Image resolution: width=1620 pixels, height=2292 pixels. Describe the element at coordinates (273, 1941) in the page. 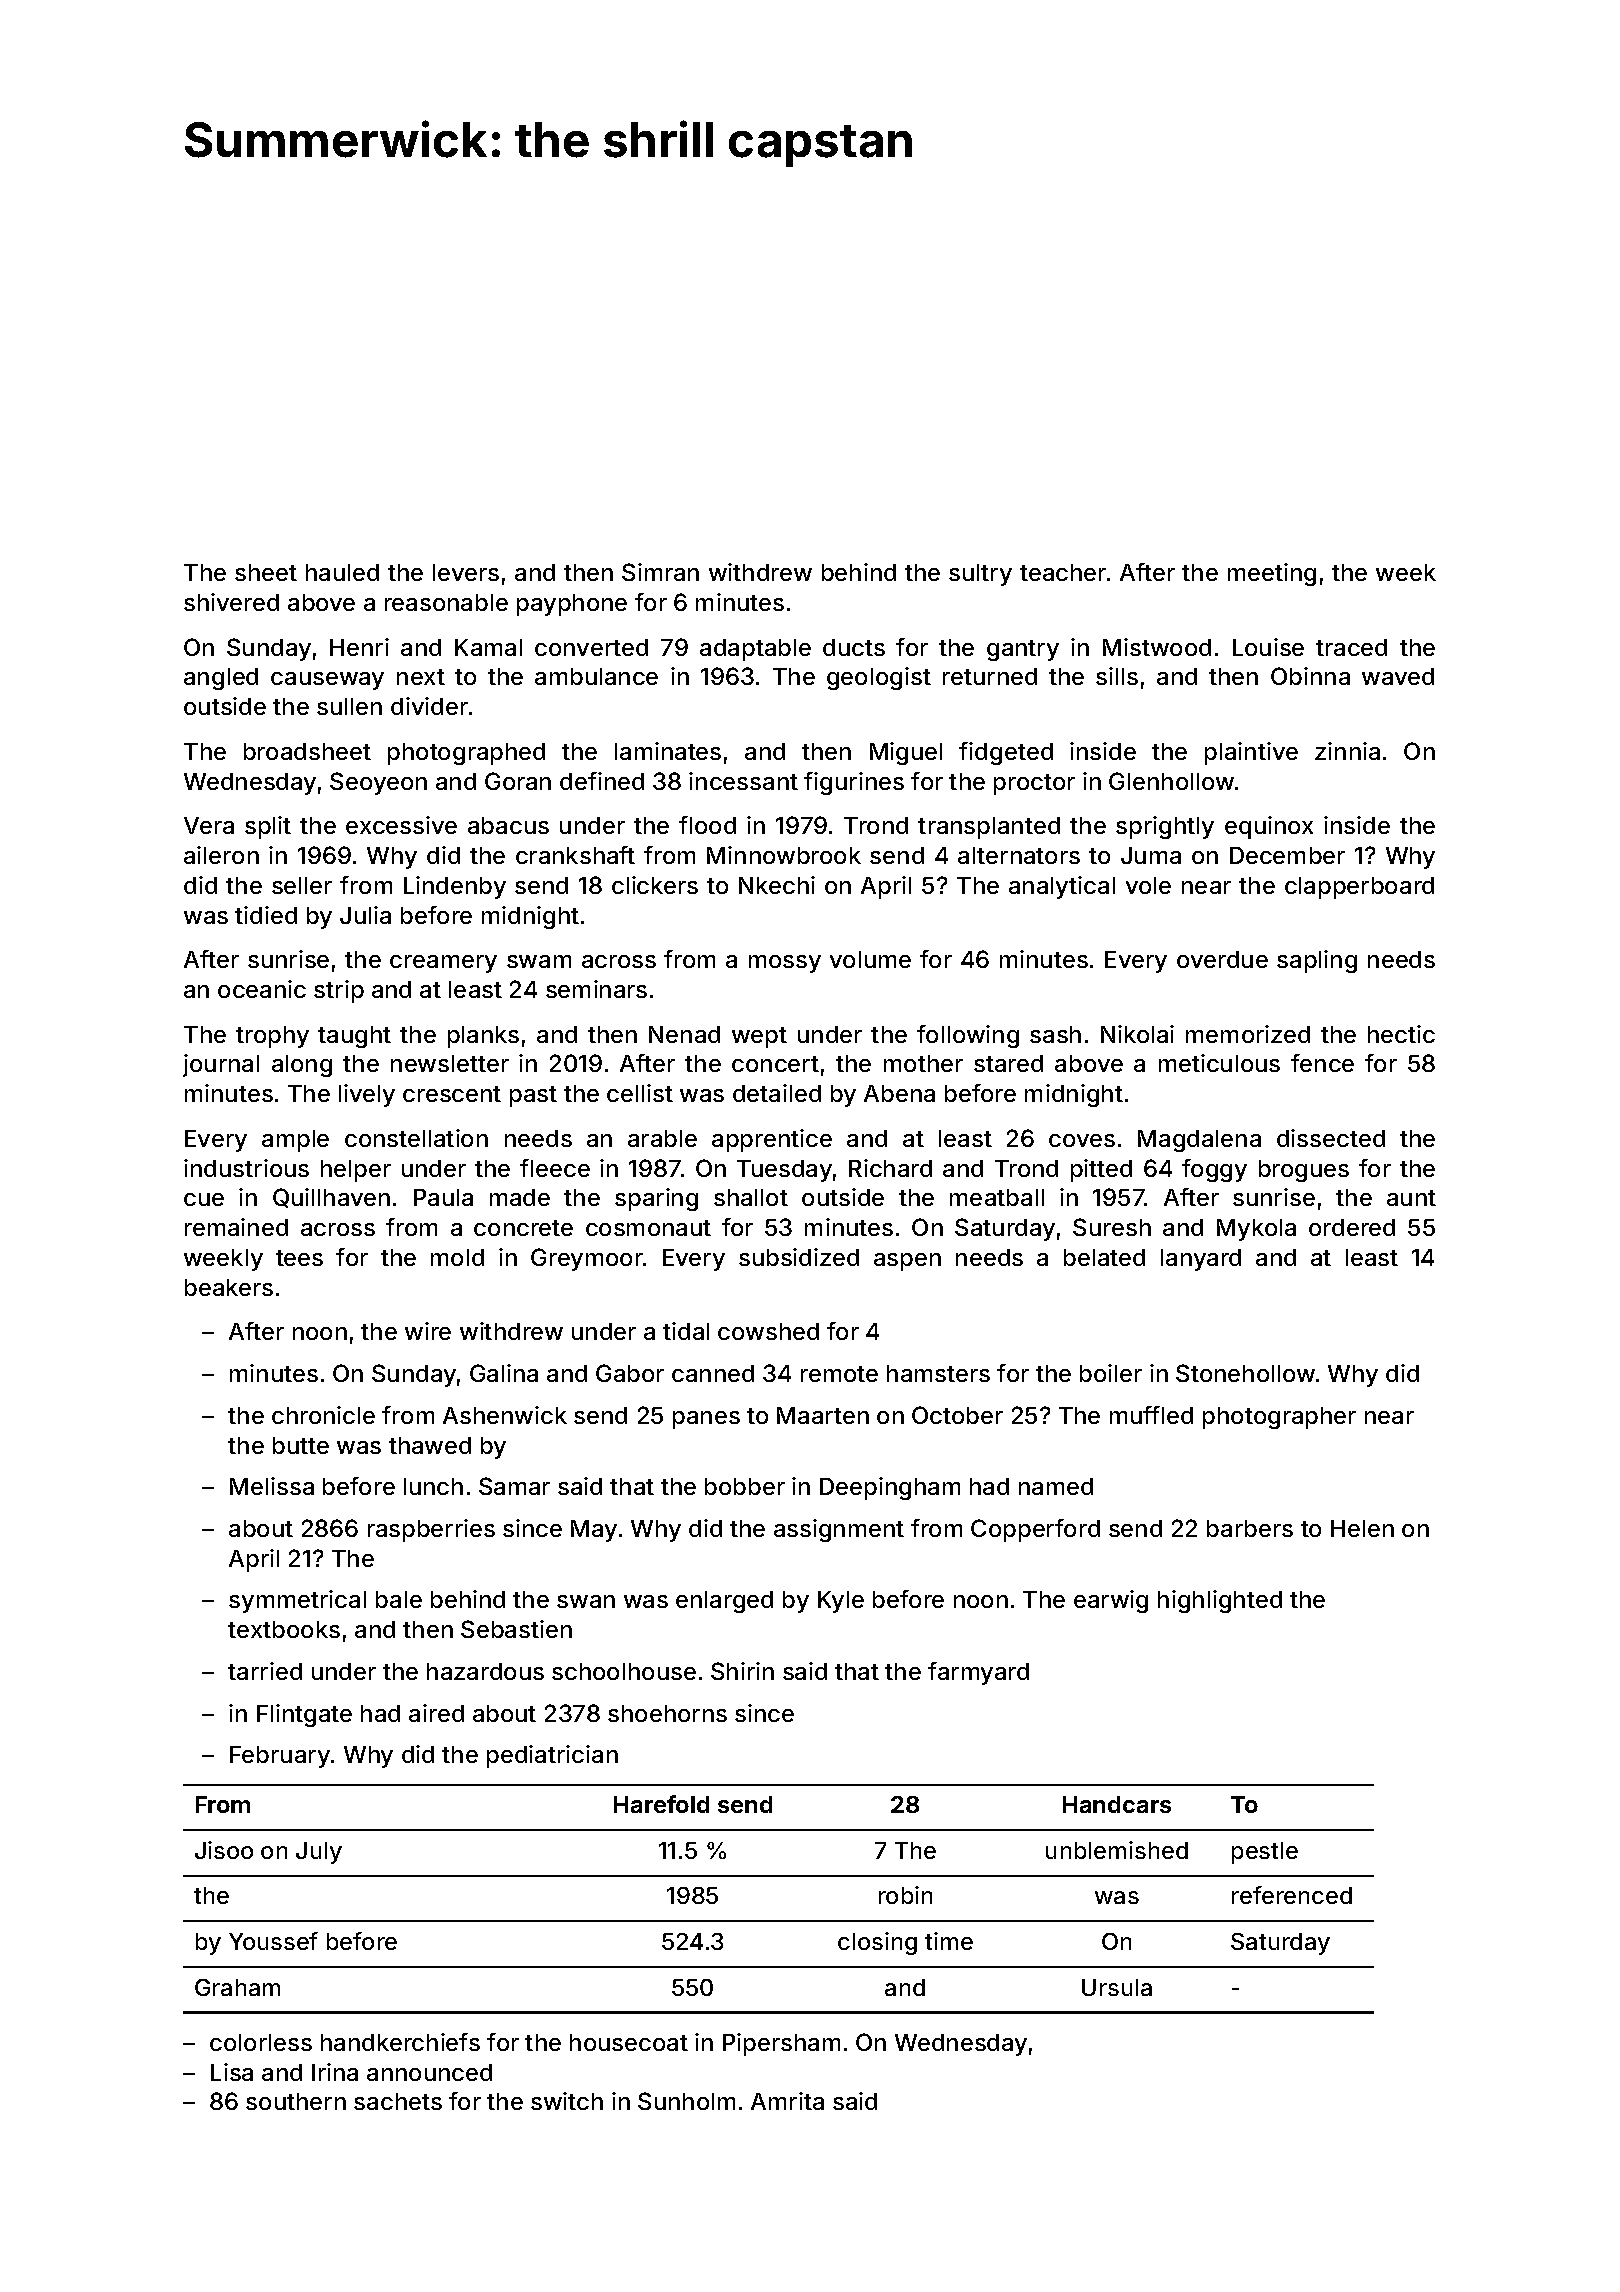

I see `Youssef` at that location.
